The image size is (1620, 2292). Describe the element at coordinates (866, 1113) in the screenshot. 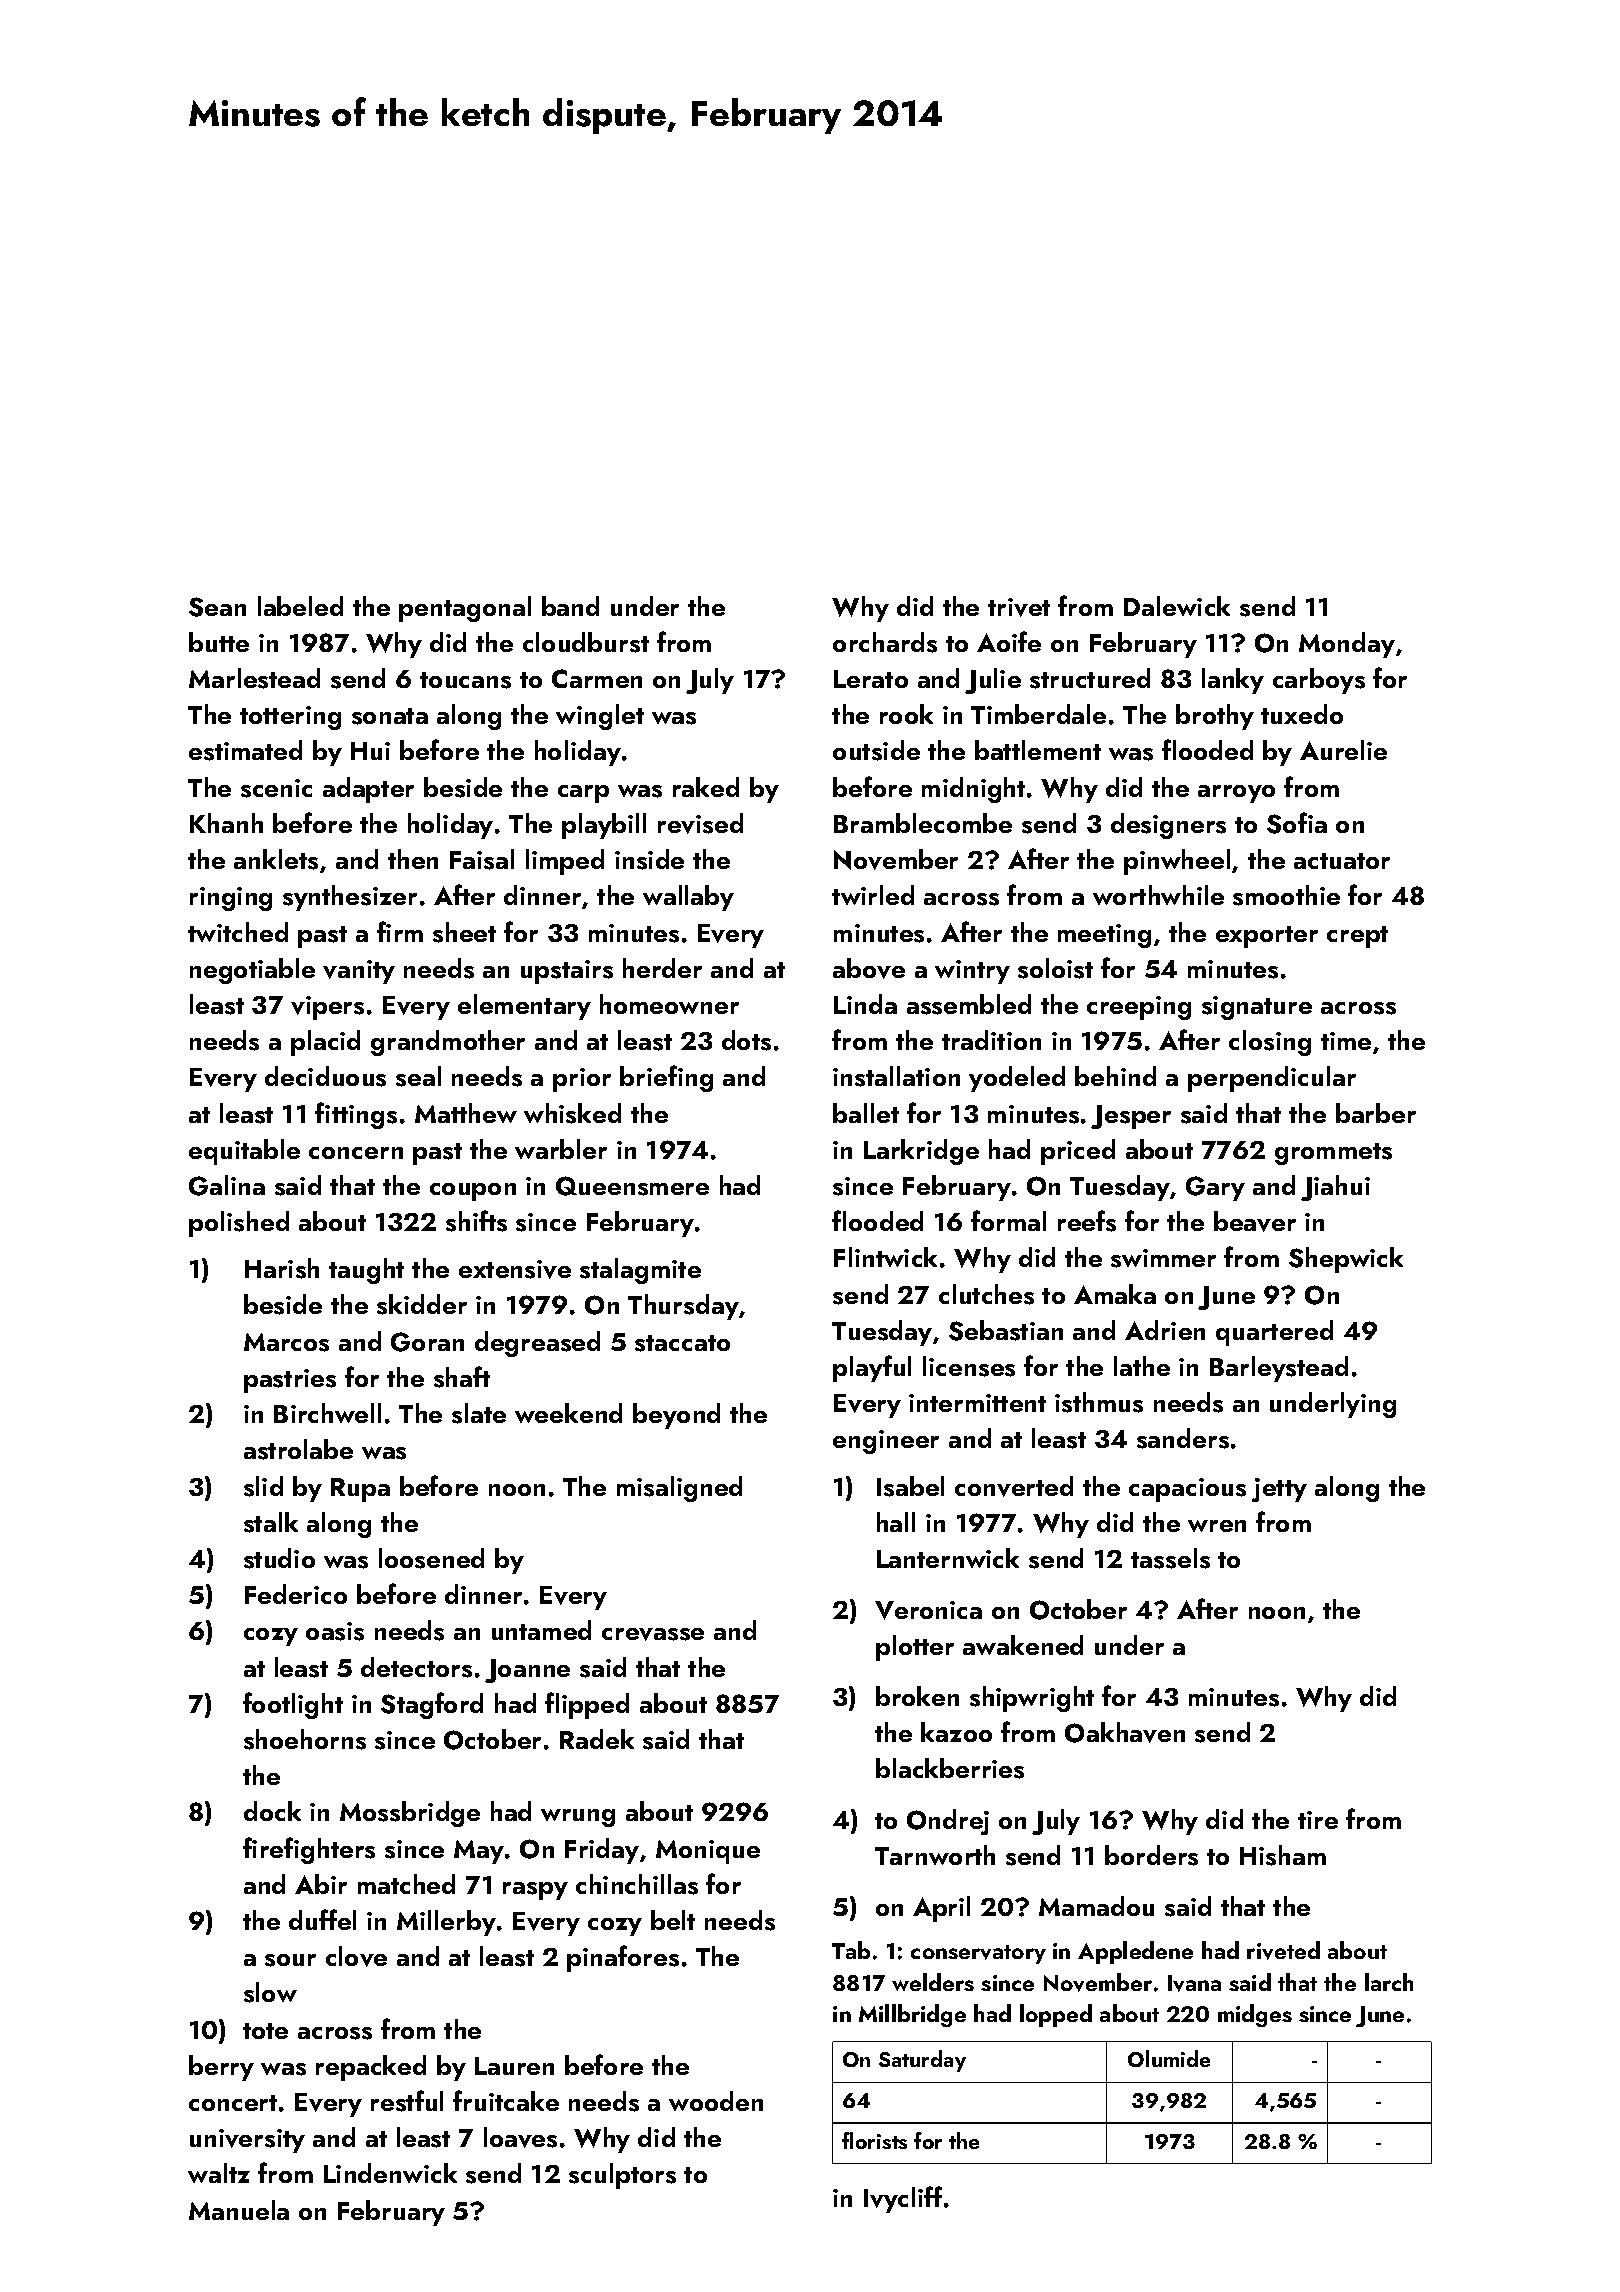

I see `ballet` at that location.
